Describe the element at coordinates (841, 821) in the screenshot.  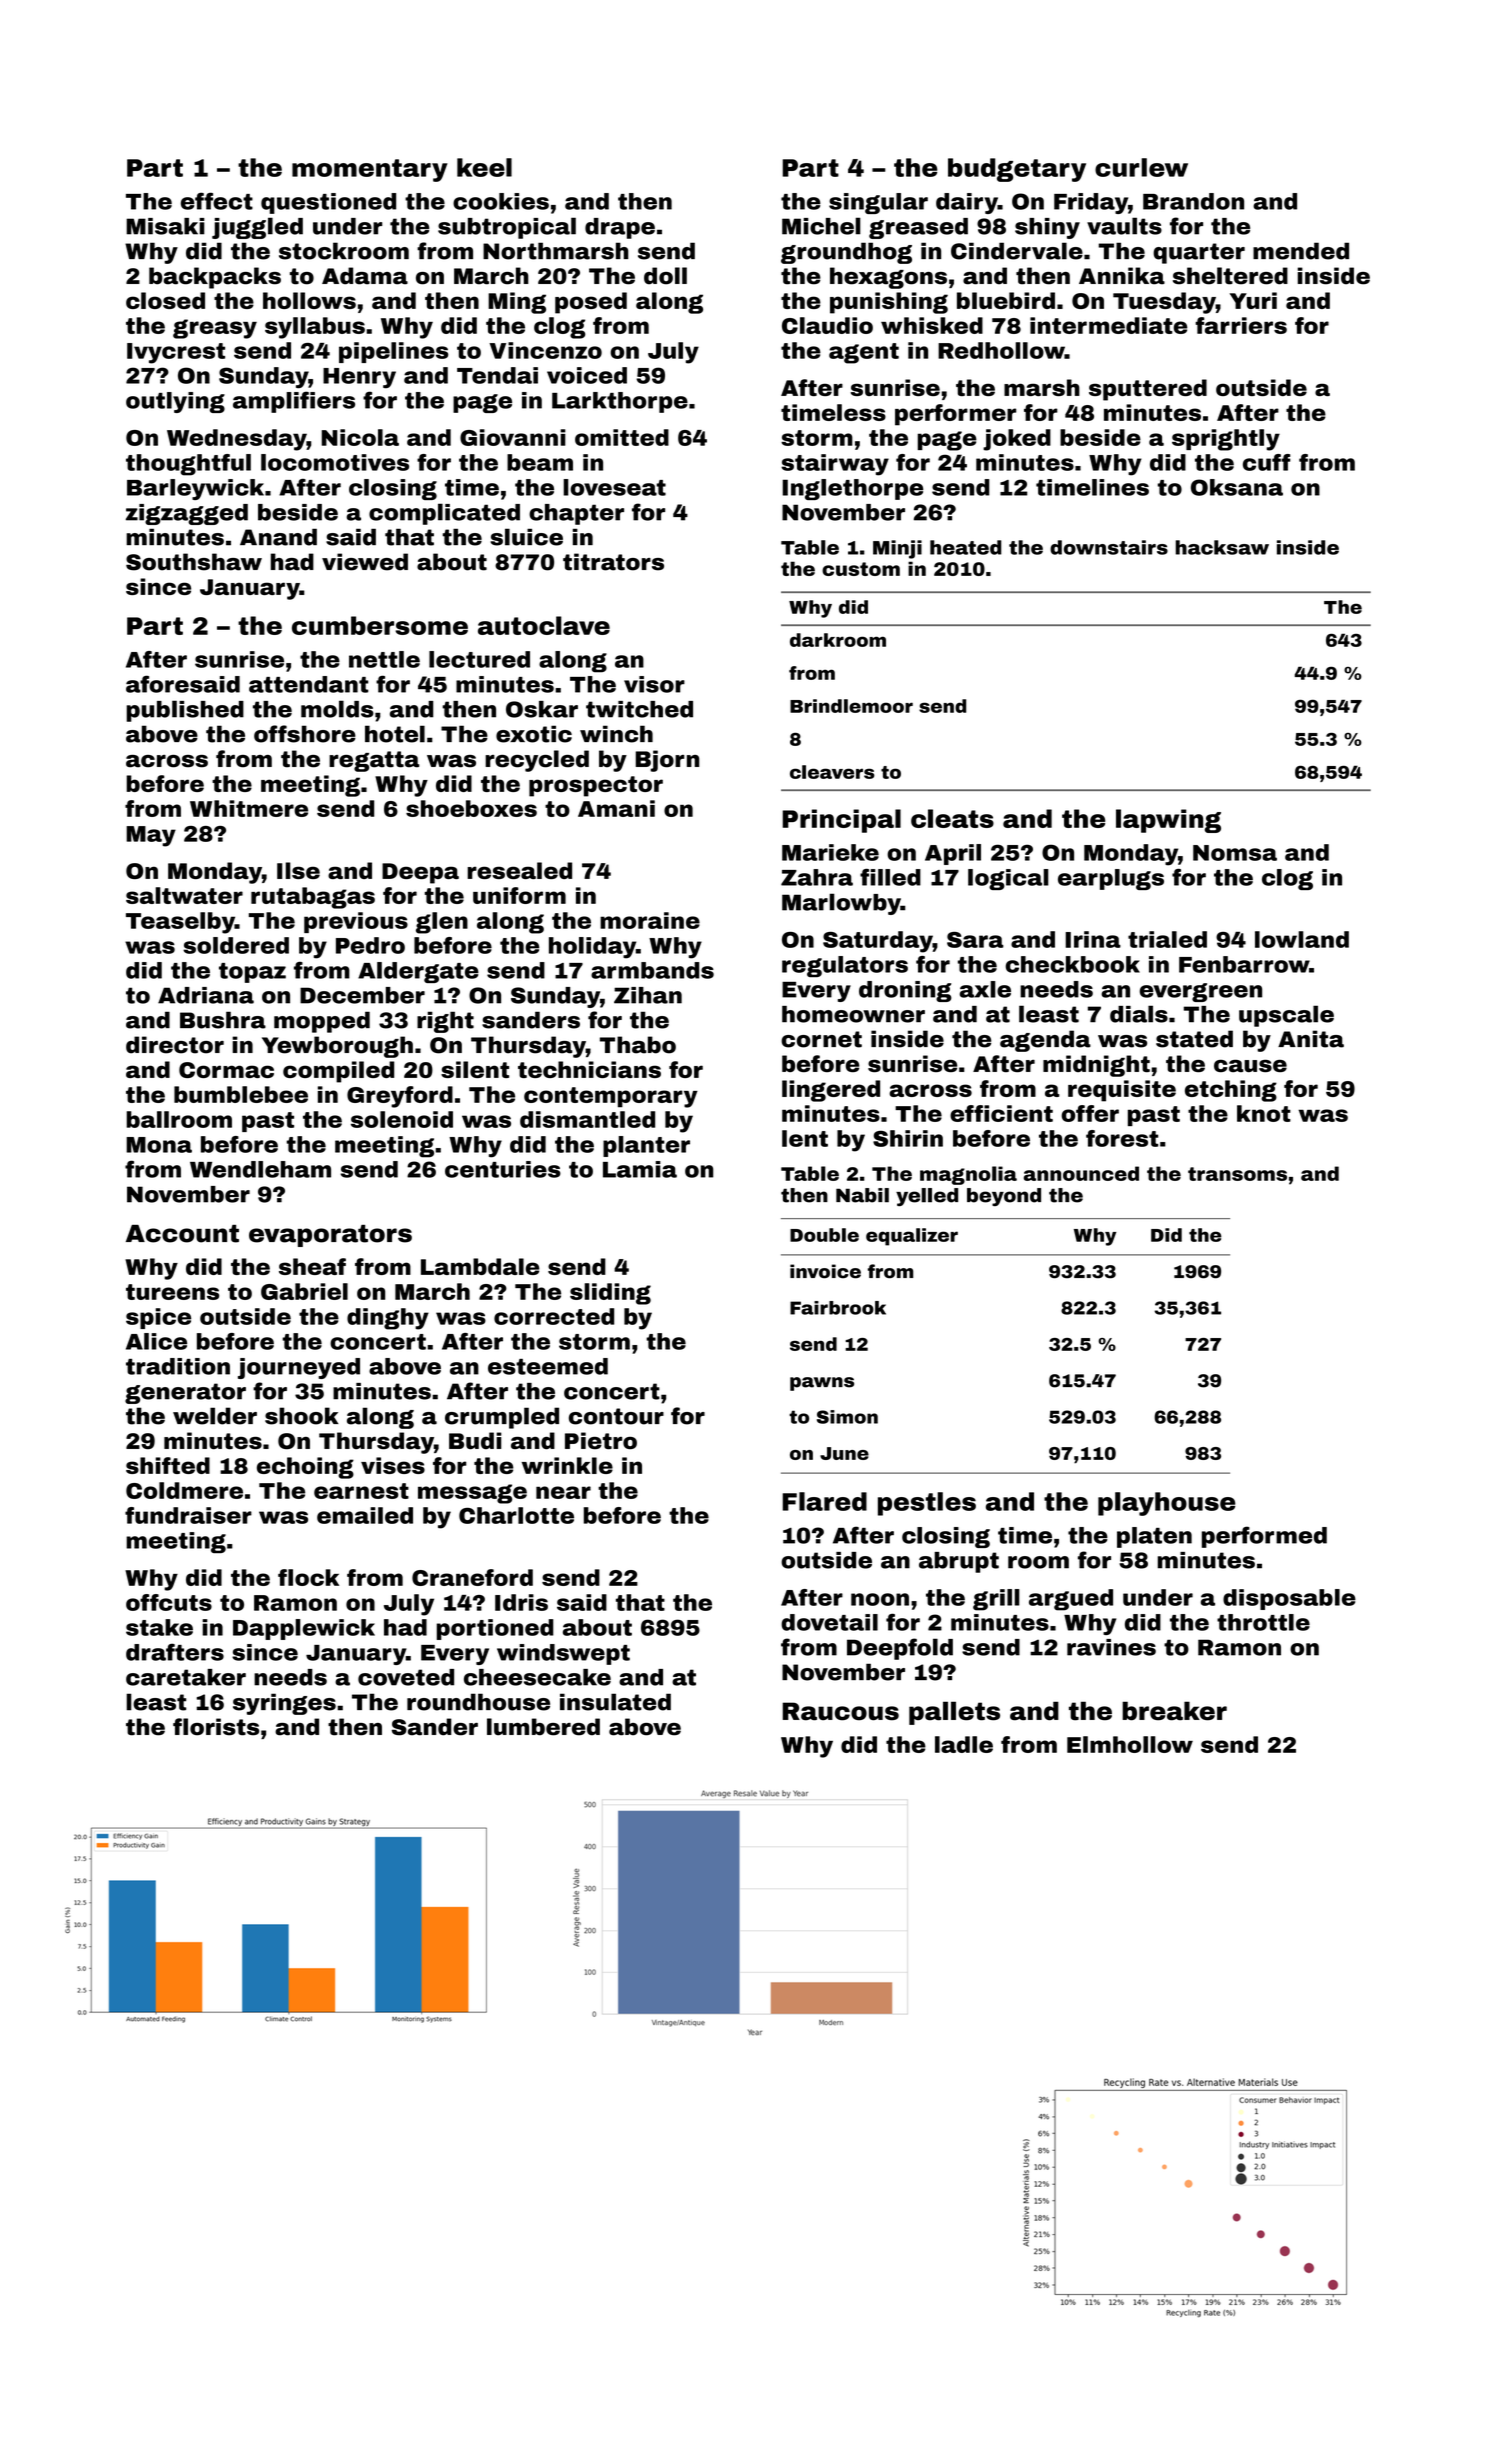
I see `Principal` at that location.
